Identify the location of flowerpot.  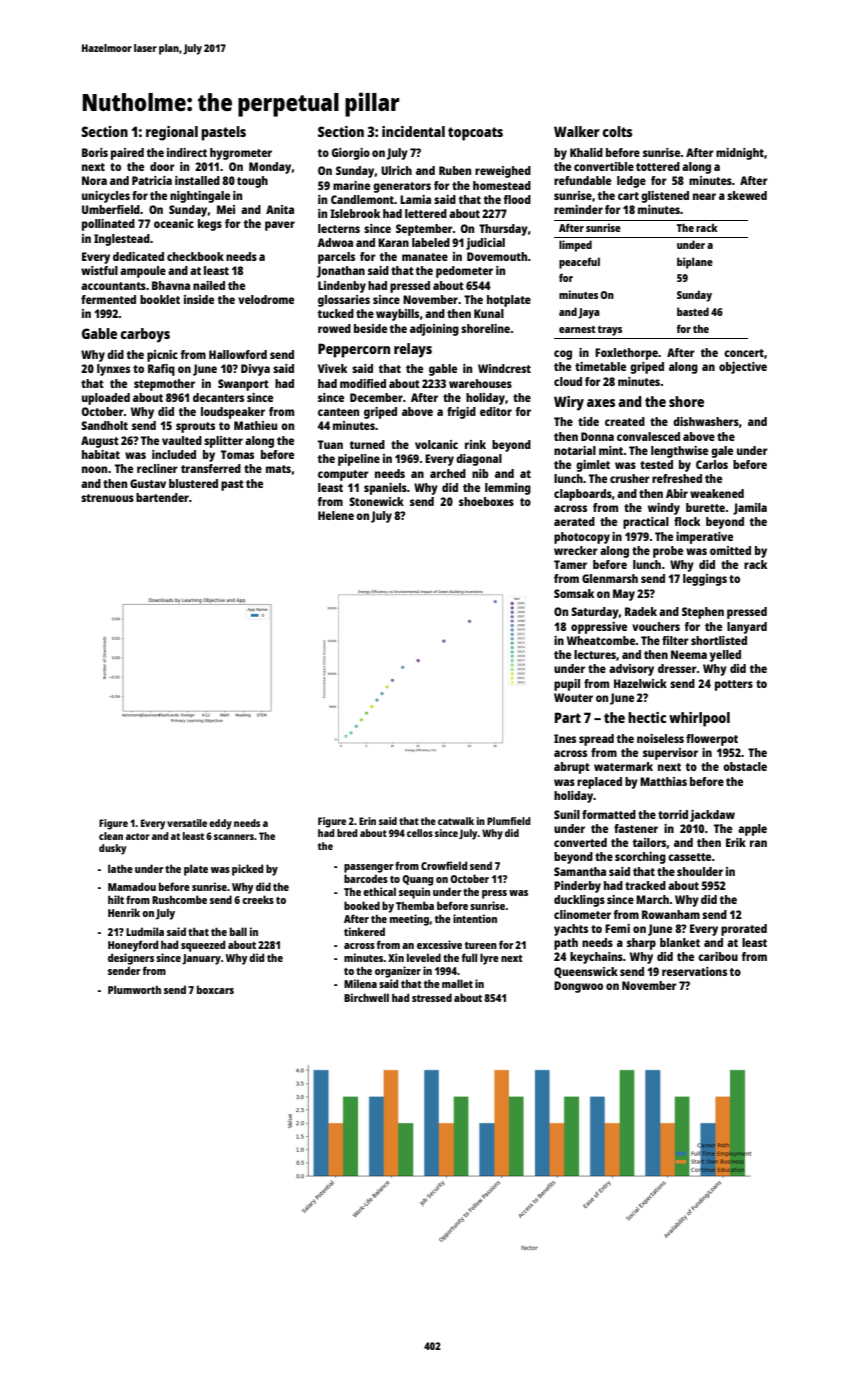
(712, 740).
